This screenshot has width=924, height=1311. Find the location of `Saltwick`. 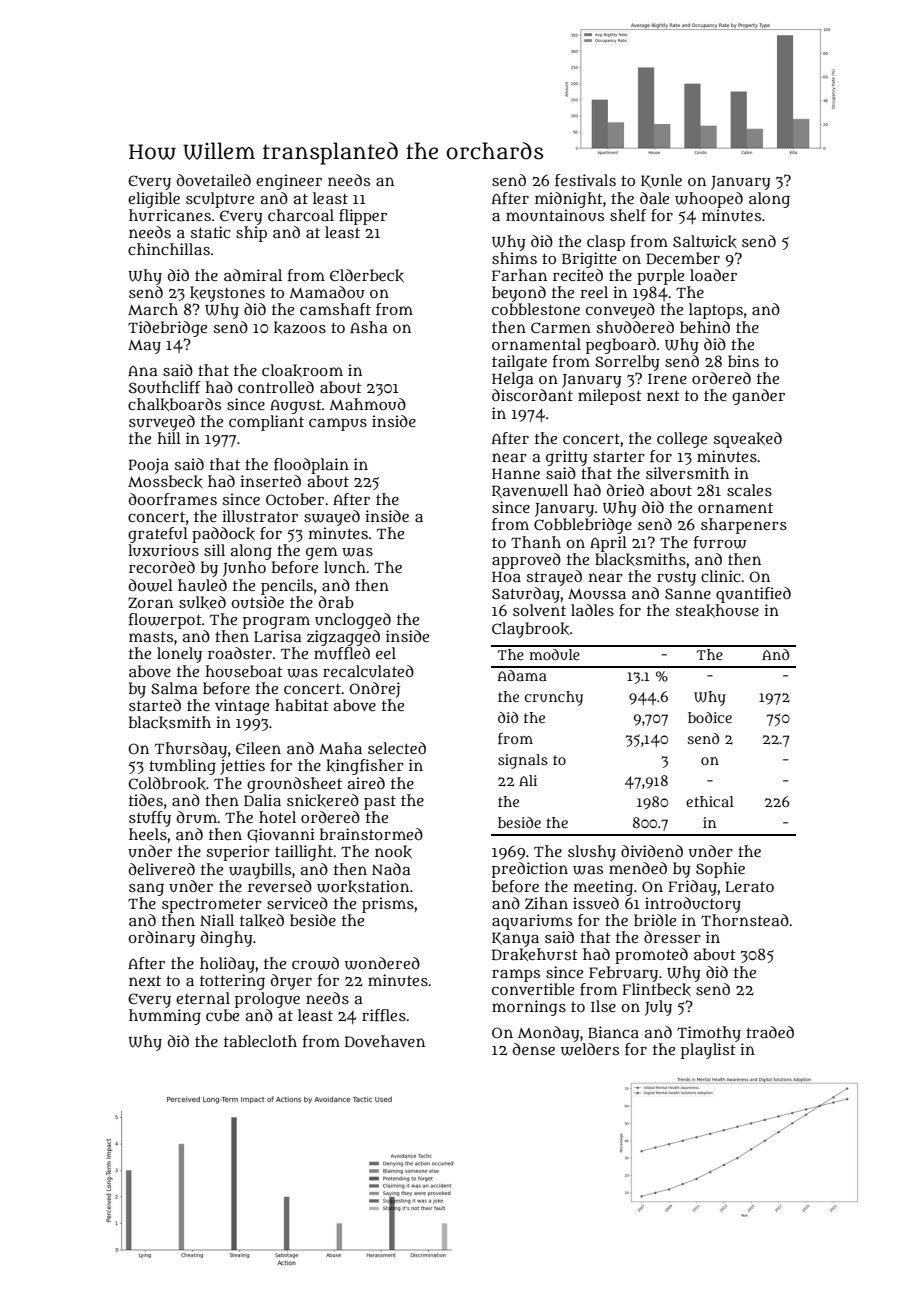

Saltwick is located at coordinates (705, 241).
